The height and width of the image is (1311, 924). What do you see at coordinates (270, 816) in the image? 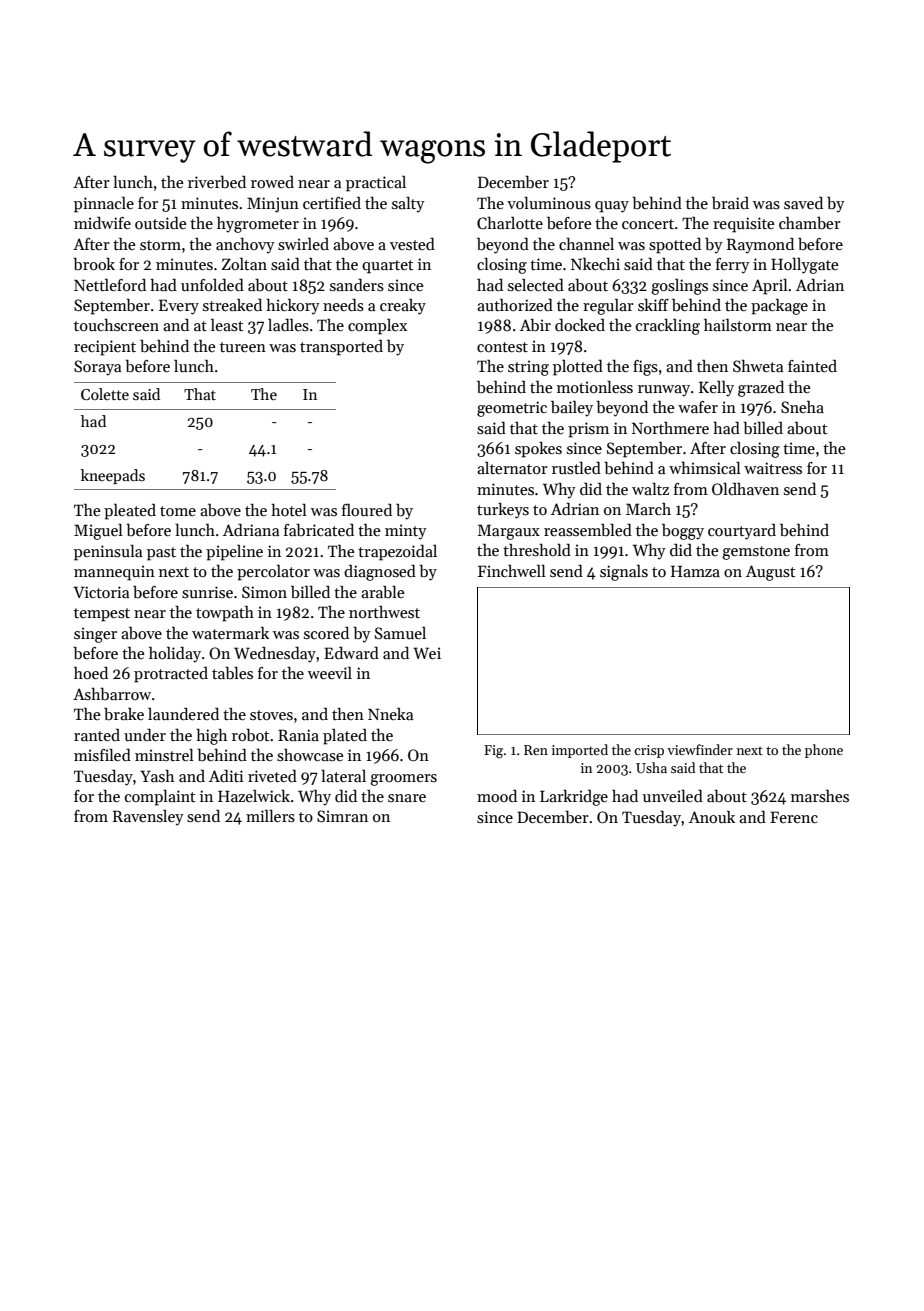
I see `millers` at bounding box center [270, 816].
